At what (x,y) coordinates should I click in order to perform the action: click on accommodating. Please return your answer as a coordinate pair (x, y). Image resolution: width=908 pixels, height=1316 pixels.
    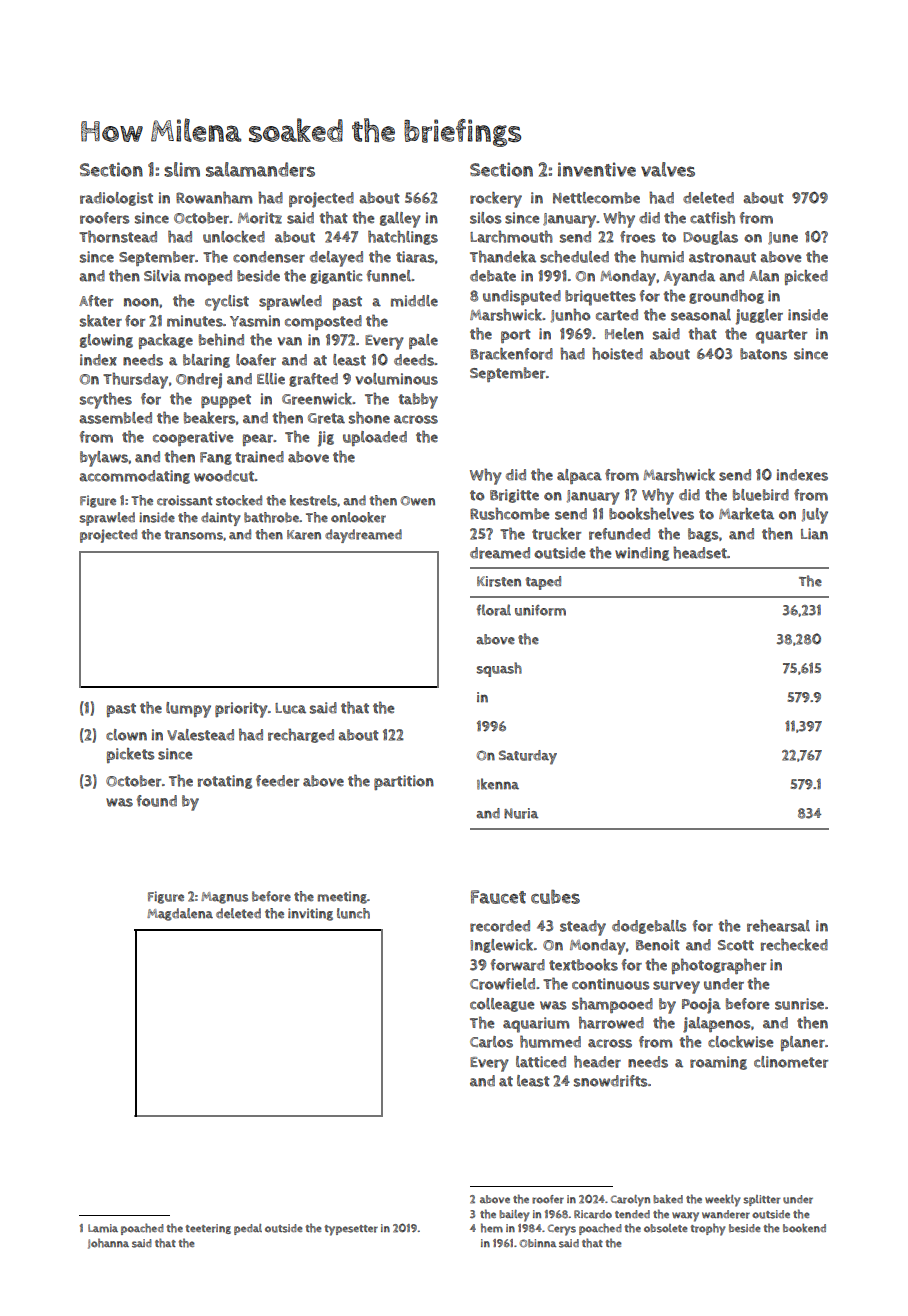
    Looking at the image, I should click on (134, 477).
